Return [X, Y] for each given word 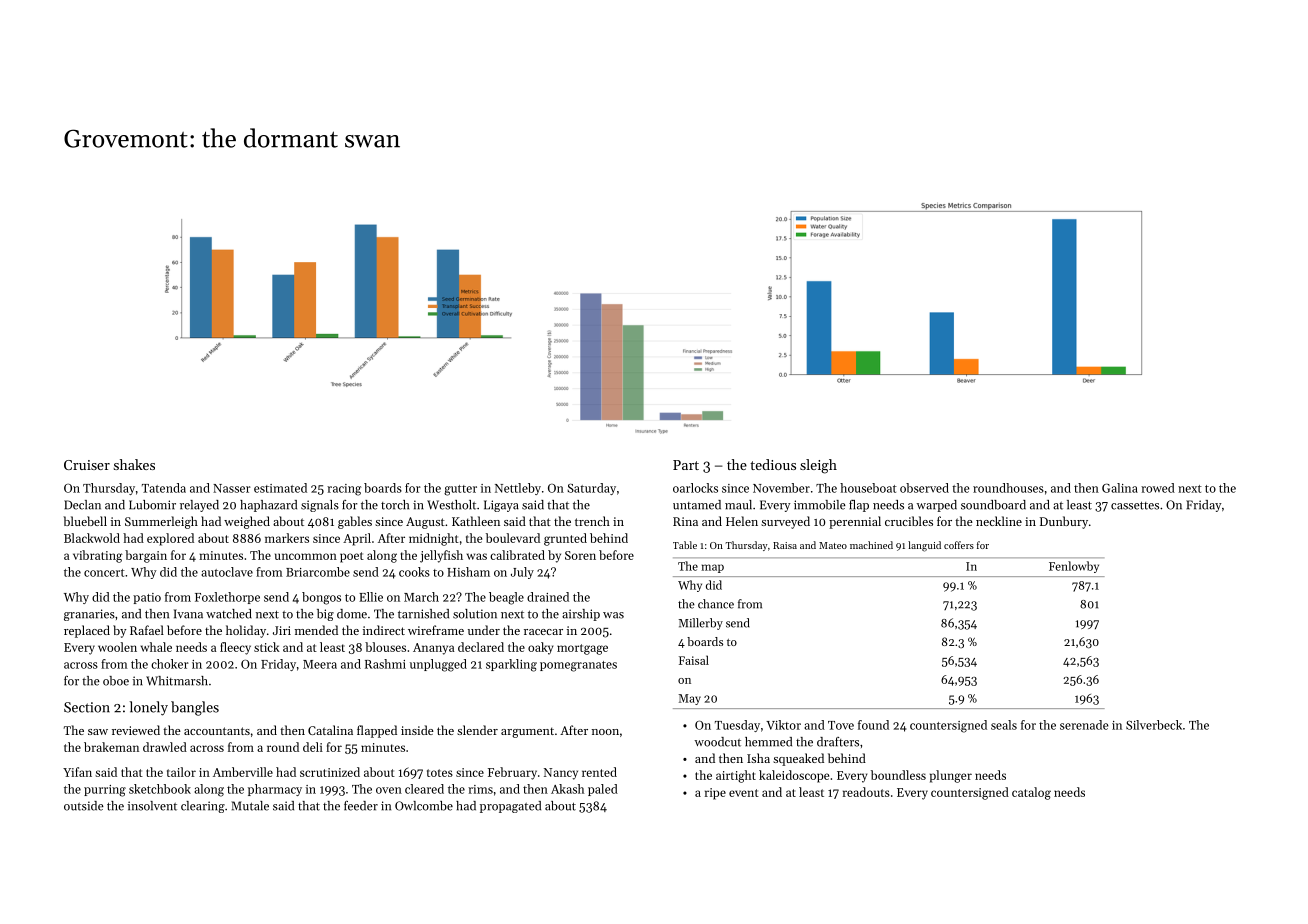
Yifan [77, 772]
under [484, 630]
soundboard [993, 505]
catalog [1031, 793]
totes [440, 773]
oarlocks [695, 488]
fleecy [235, 648]
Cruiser [87, 465]
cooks [414, 572]
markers [287, 538]
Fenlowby [1074, 567]
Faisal [694, 660]
